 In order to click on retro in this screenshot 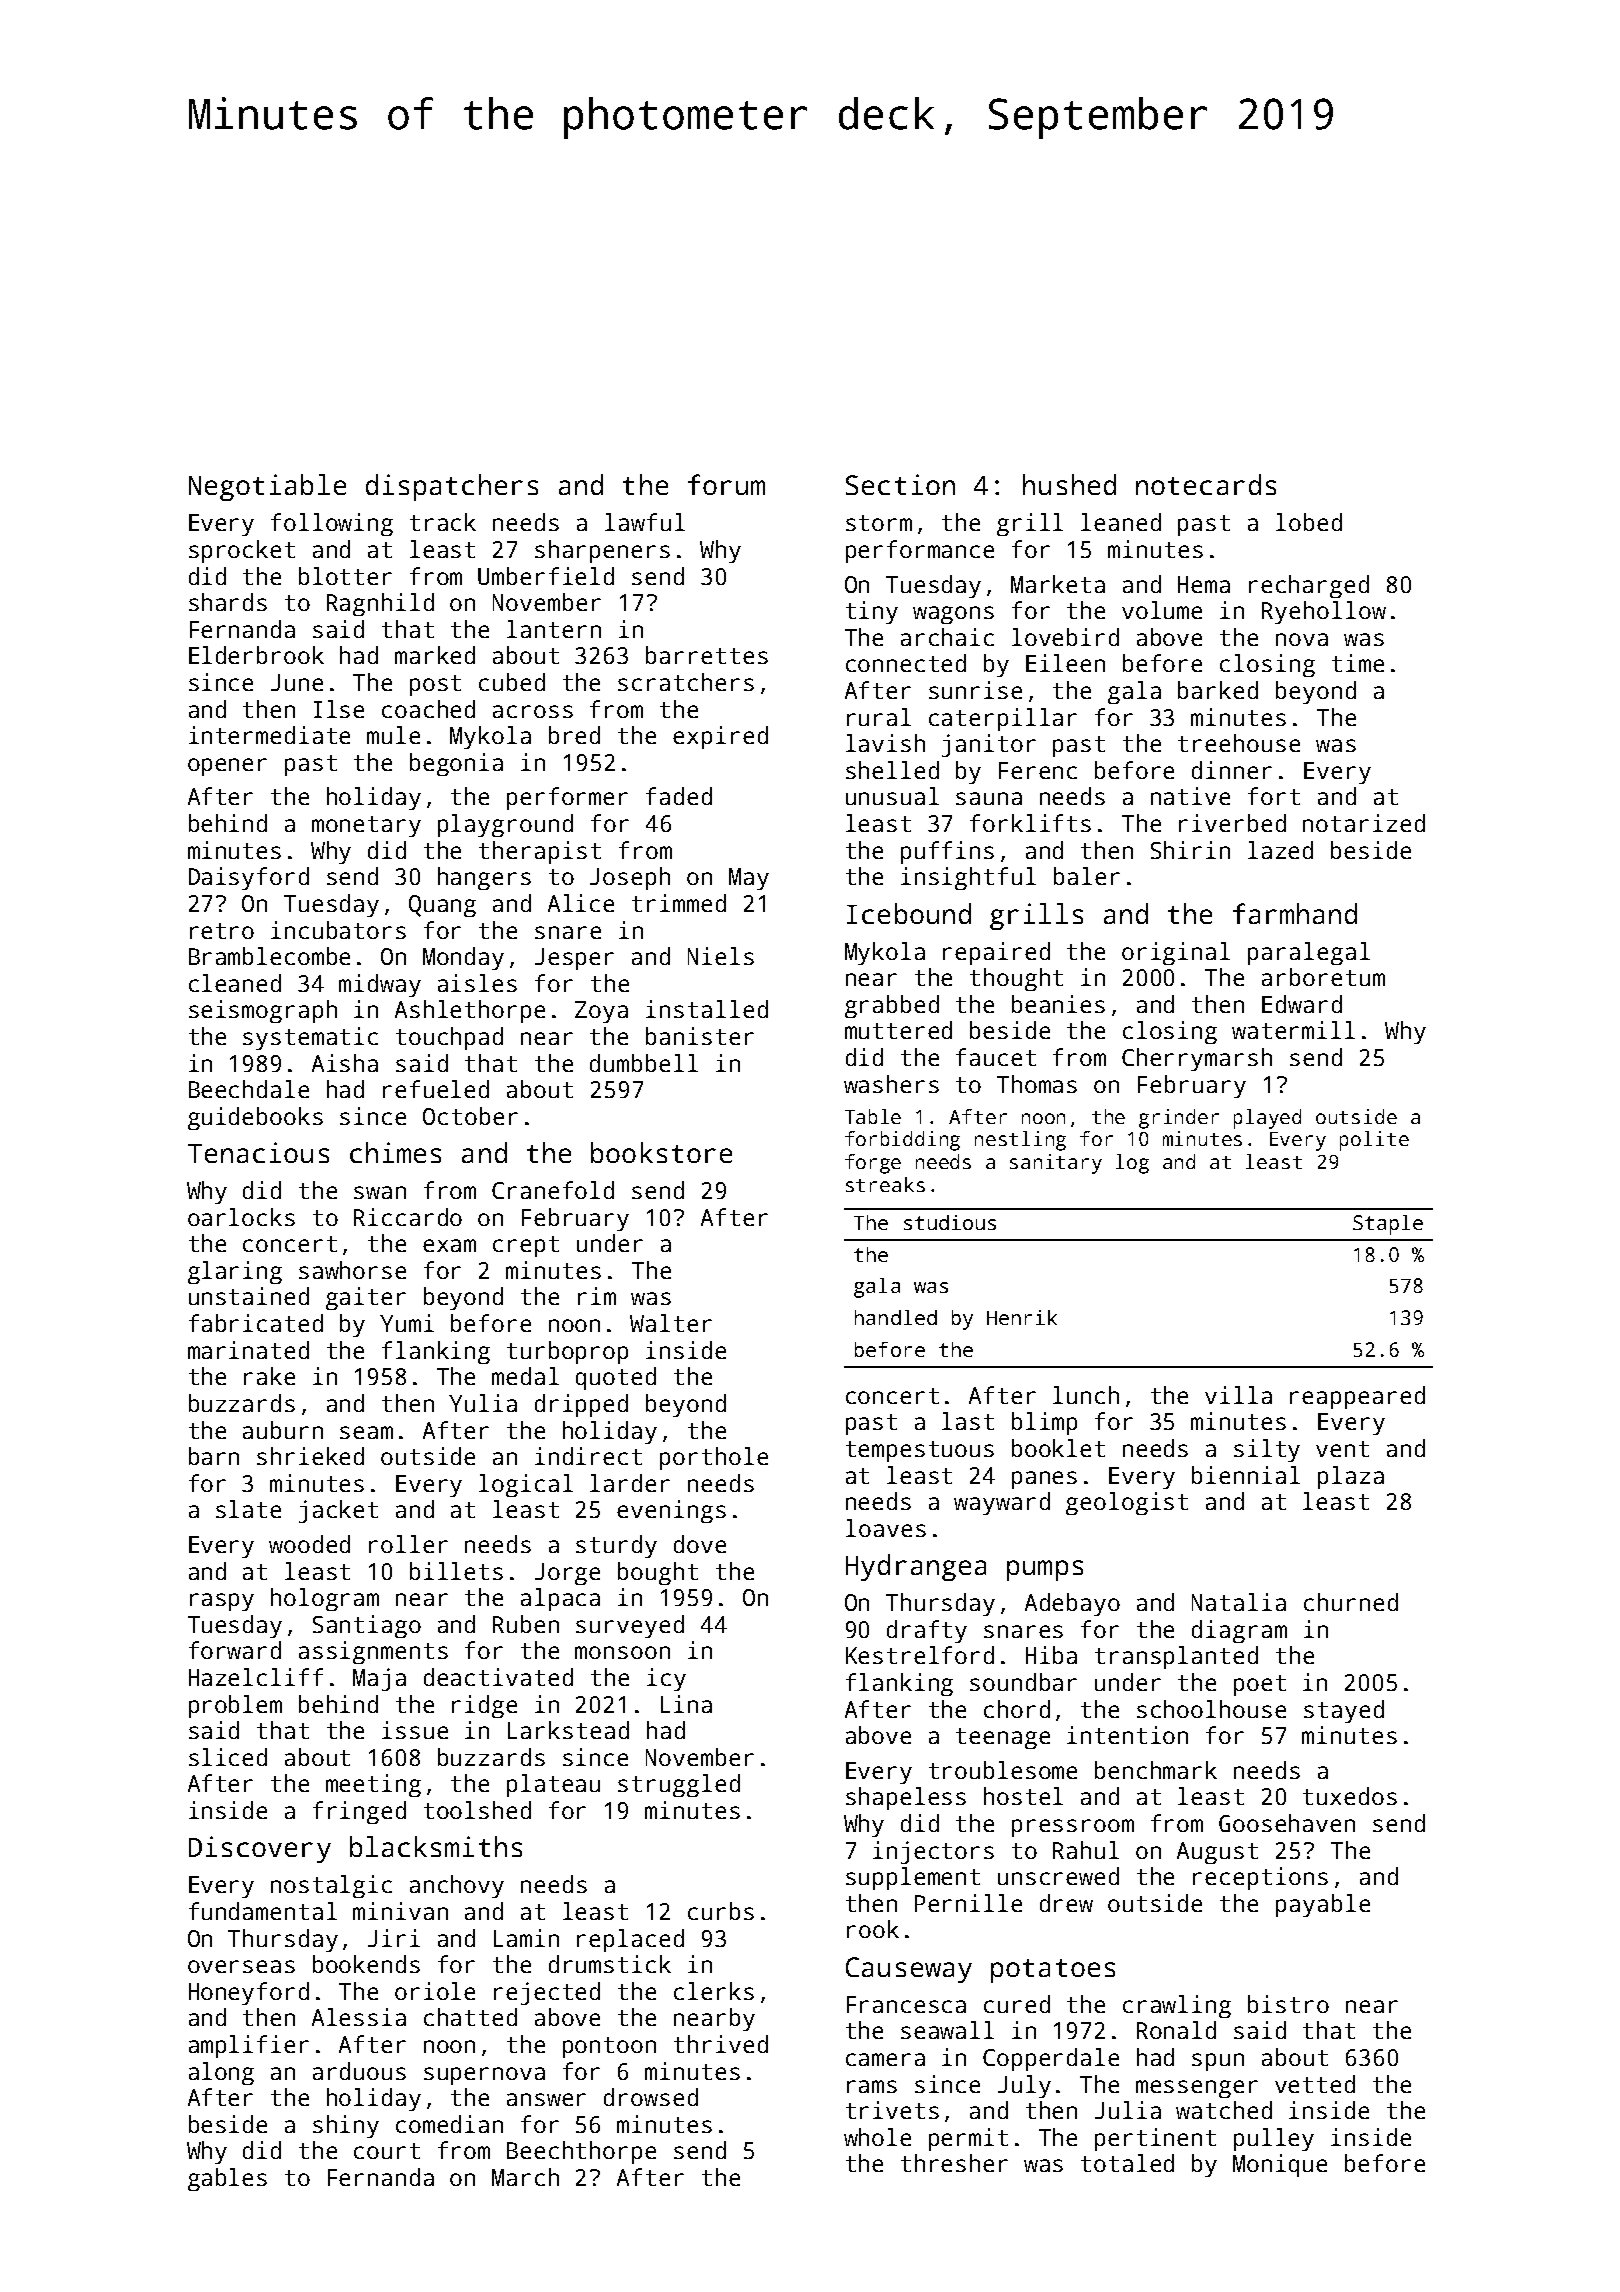, I will do `click(222, 931)`.
